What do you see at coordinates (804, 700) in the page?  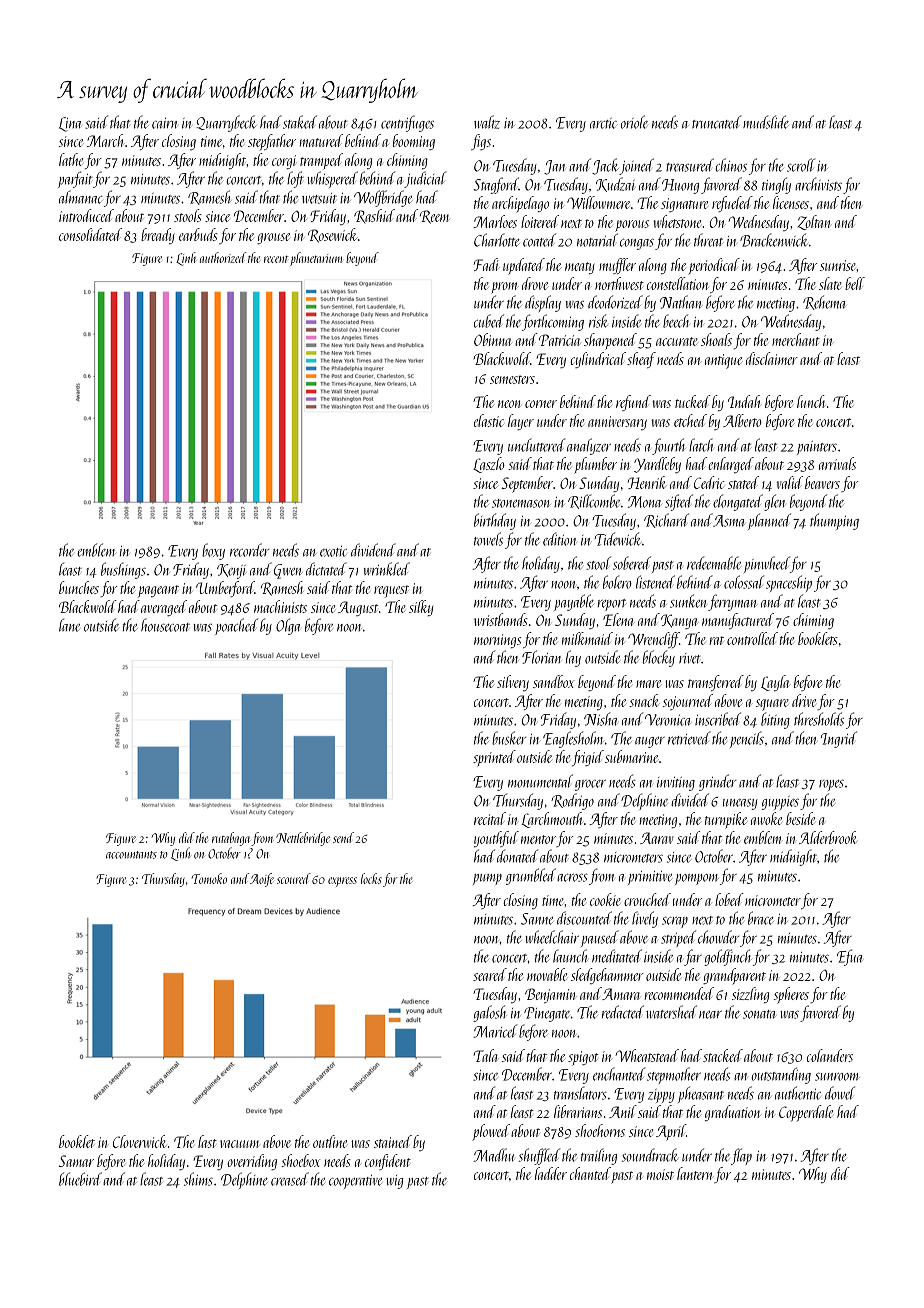 I see `drive` at bounding box center [804, 700].
